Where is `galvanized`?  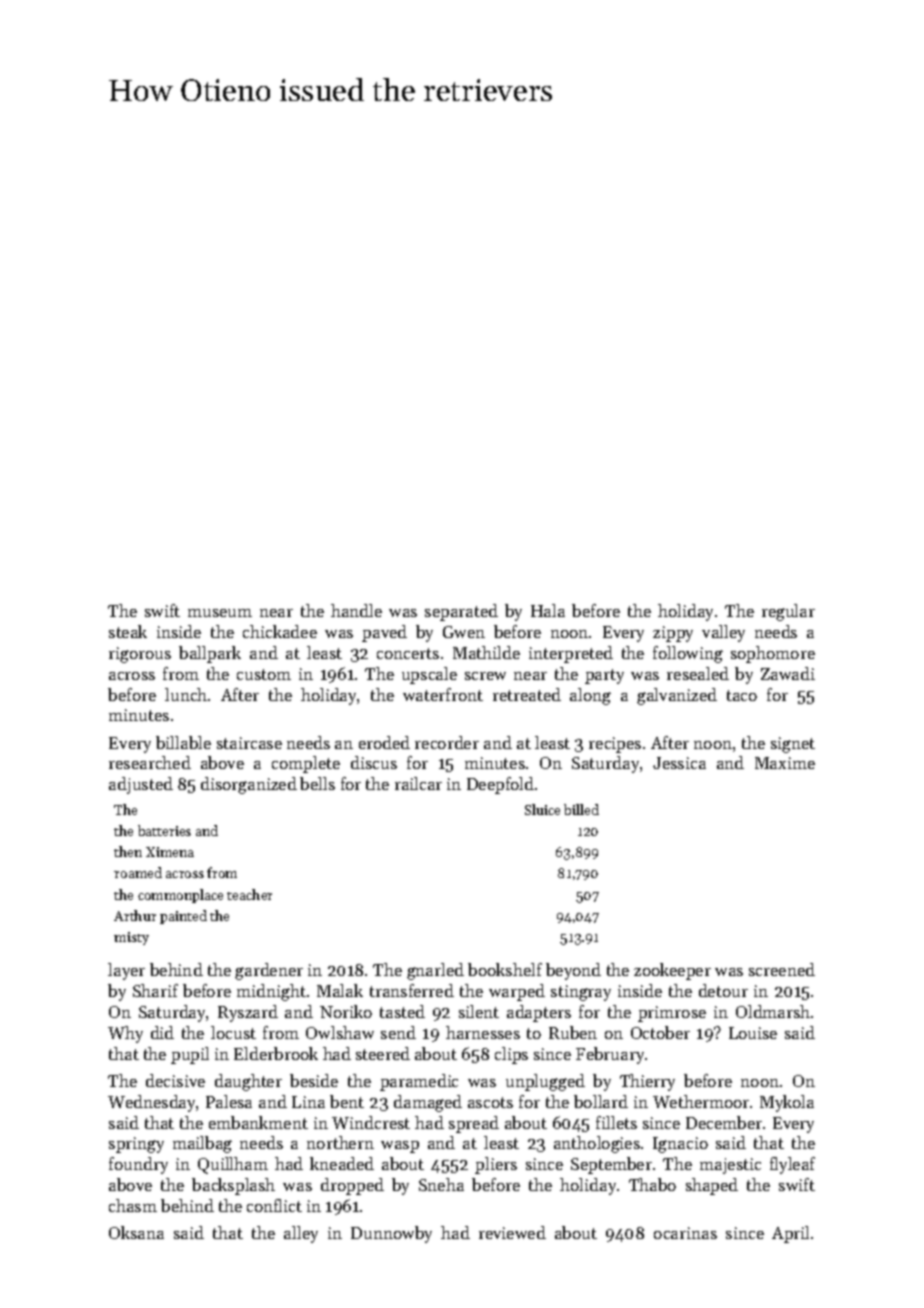
galvanized is located at coordinates (677, 696).
